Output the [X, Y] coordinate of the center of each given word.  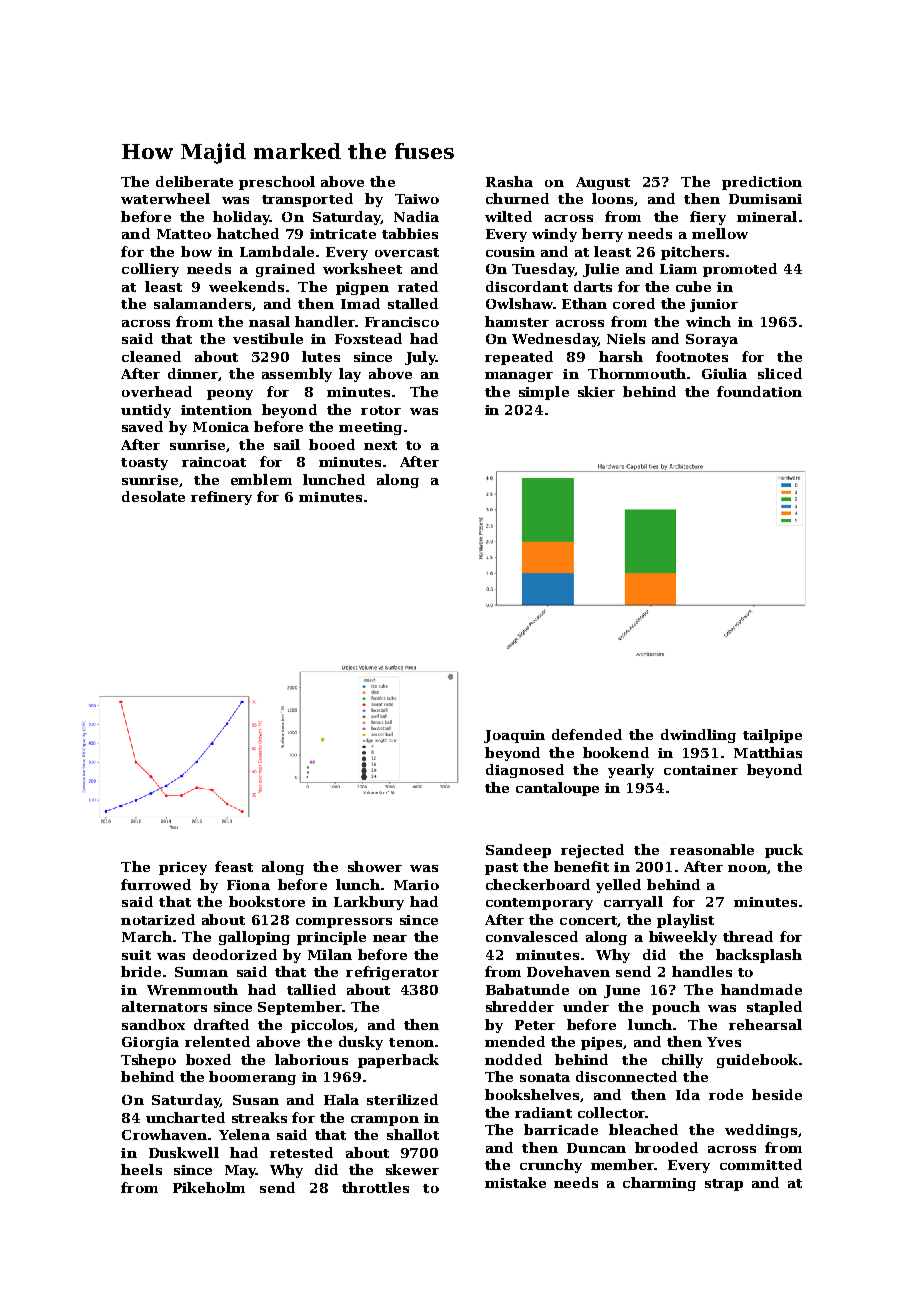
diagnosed [525, 771]
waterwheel [165, 198]
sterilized [402, 1099]
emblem [261, 479]
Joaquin [514, 736]
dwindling [698, 736]
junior [714, 305]
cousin [510, 252]
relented [217, 1041]
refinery [221, 498]
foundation [759, 391]
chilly [682, 1061]
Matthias [768, 752]
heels [141, 1169]
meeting [370, 428]
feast [234, 866]
